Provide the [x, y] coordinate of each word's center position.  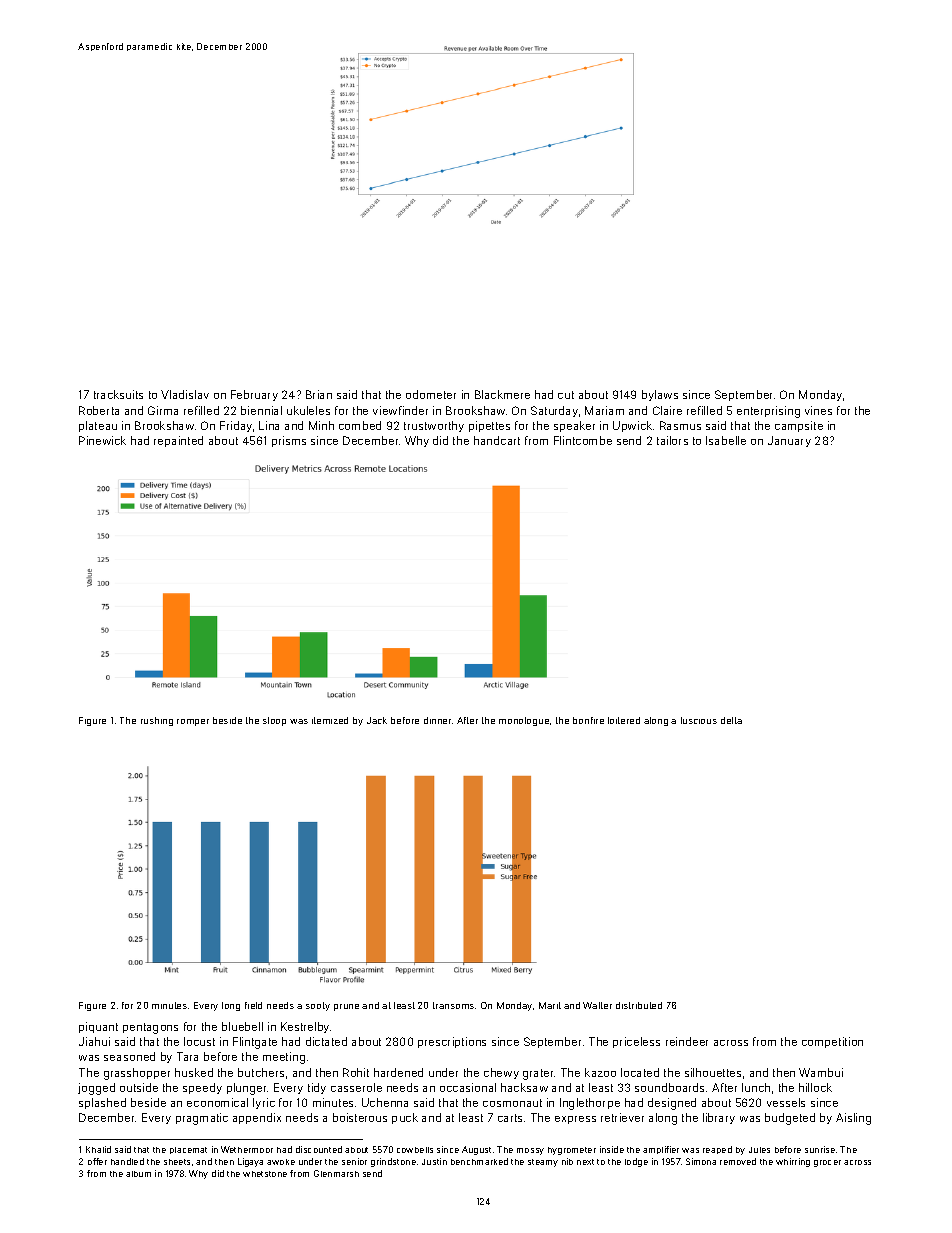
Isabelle [726, 440]
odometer [431, 394]
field [253, 1005]
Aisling [853, 1119]
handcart [497, 440]
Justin [434, 1161]
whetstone [265, 1174]
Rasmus [680, 425]
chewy [501, 1073]
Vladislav [185, 394]
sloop [274, 721]
